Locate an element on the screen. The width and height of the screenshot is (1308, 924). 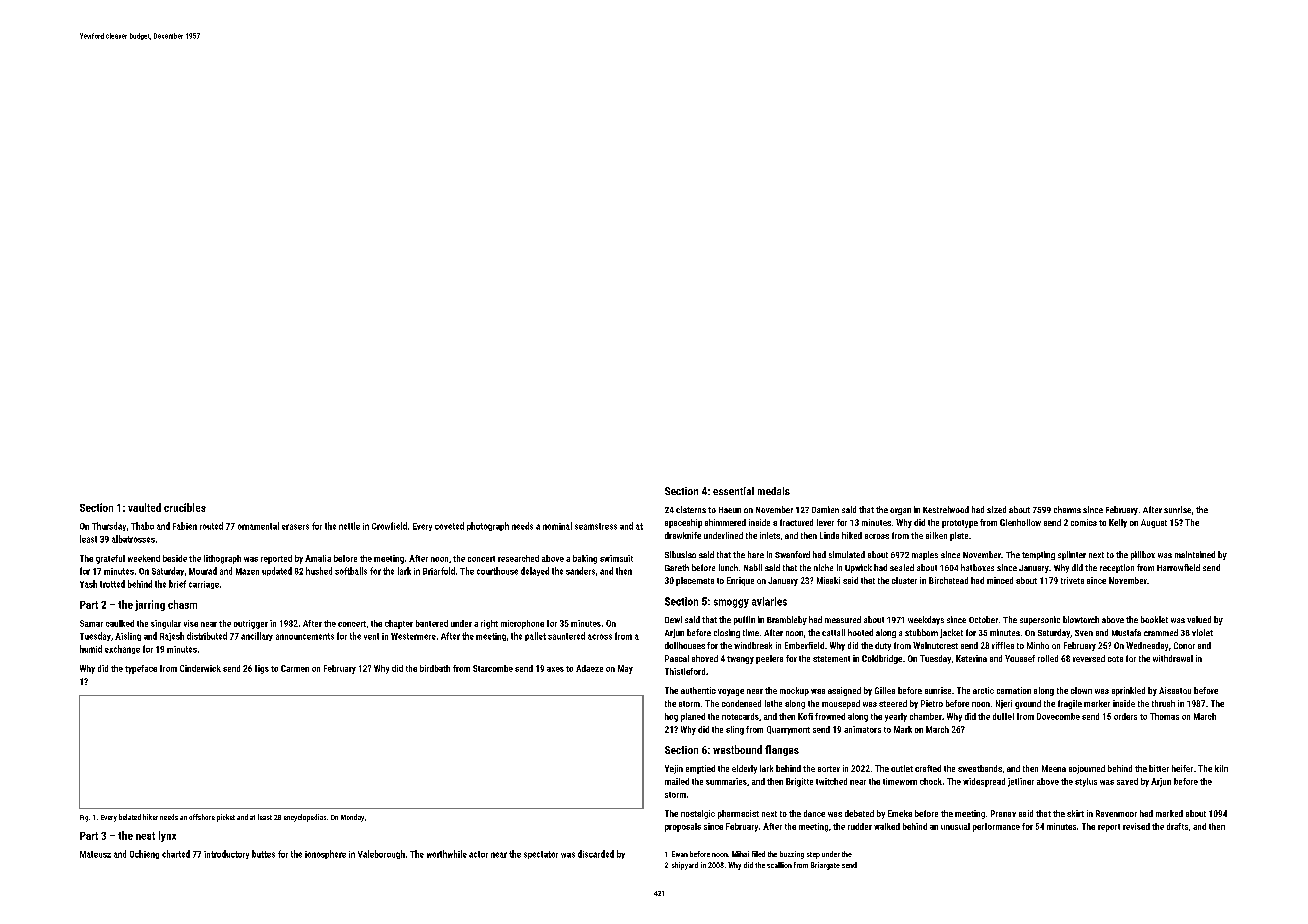
placemats is located at coordinates (695, 581).
